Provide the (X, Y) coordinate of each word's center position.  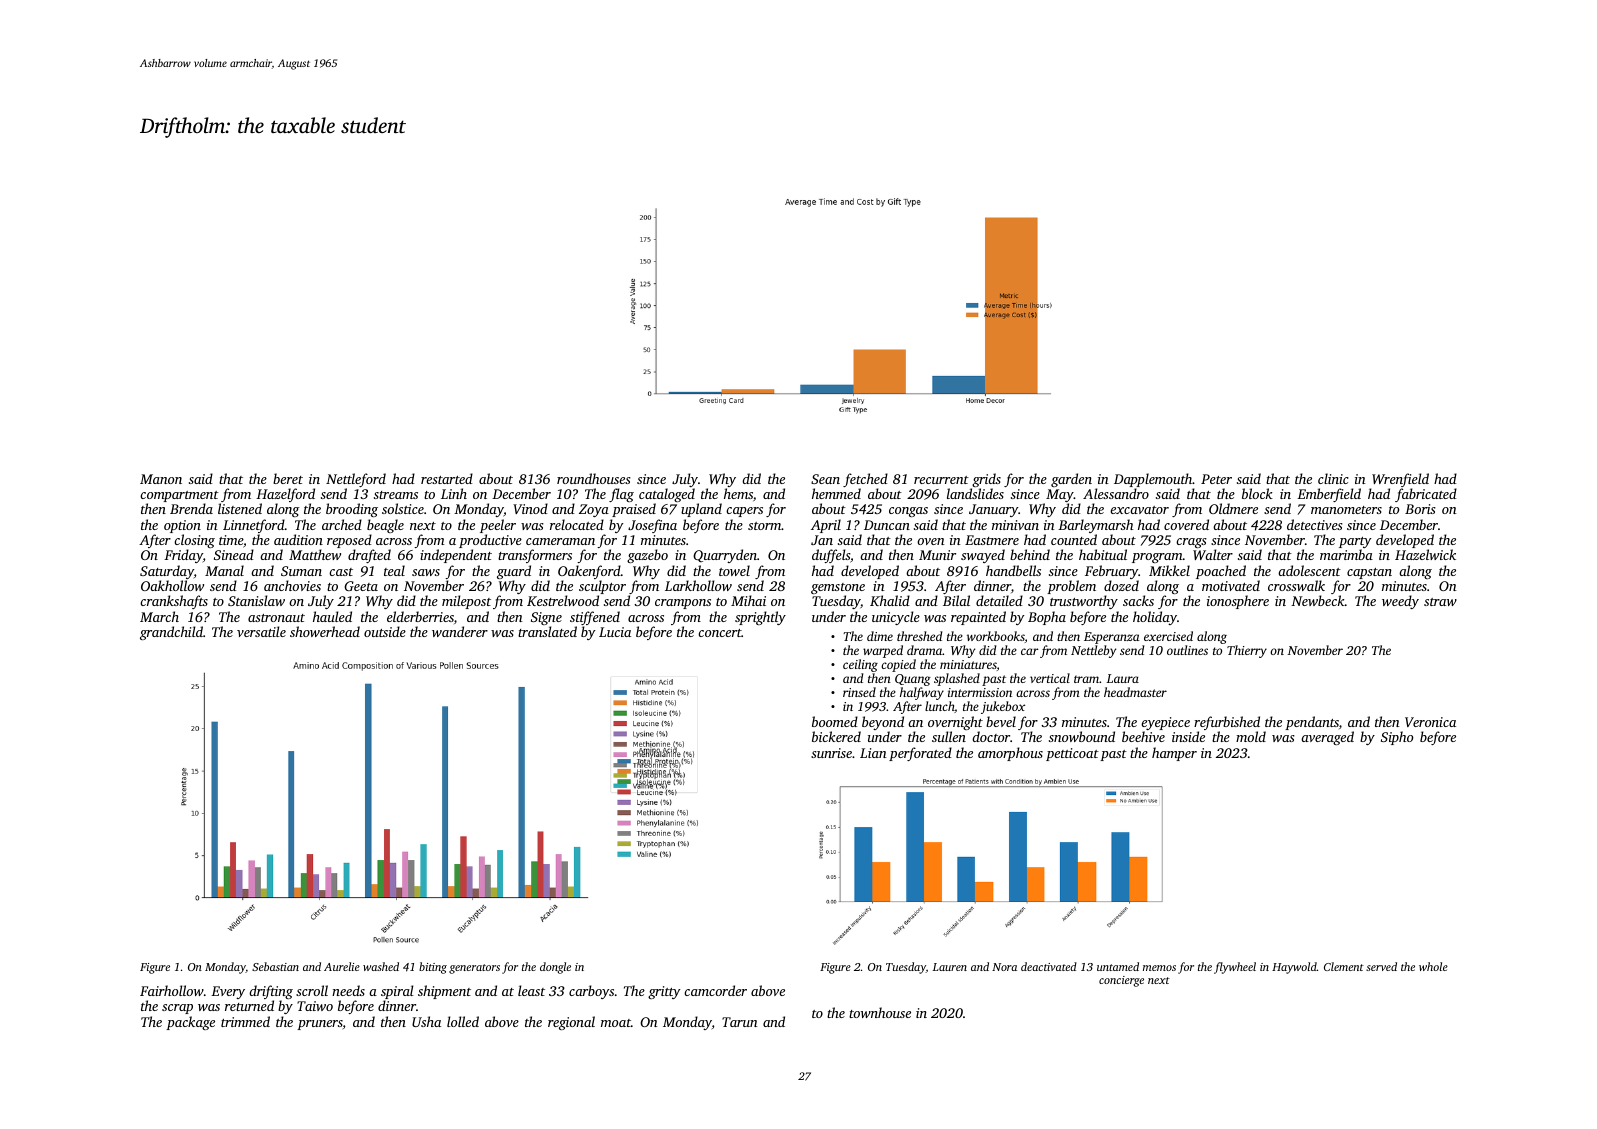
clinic (1333, 478)
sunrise (831, 753)
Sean (825, 479)
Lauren (950, 967)
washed (381, 966)
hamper (1174, 754)
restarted (447, 478)
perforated (920, 754)
